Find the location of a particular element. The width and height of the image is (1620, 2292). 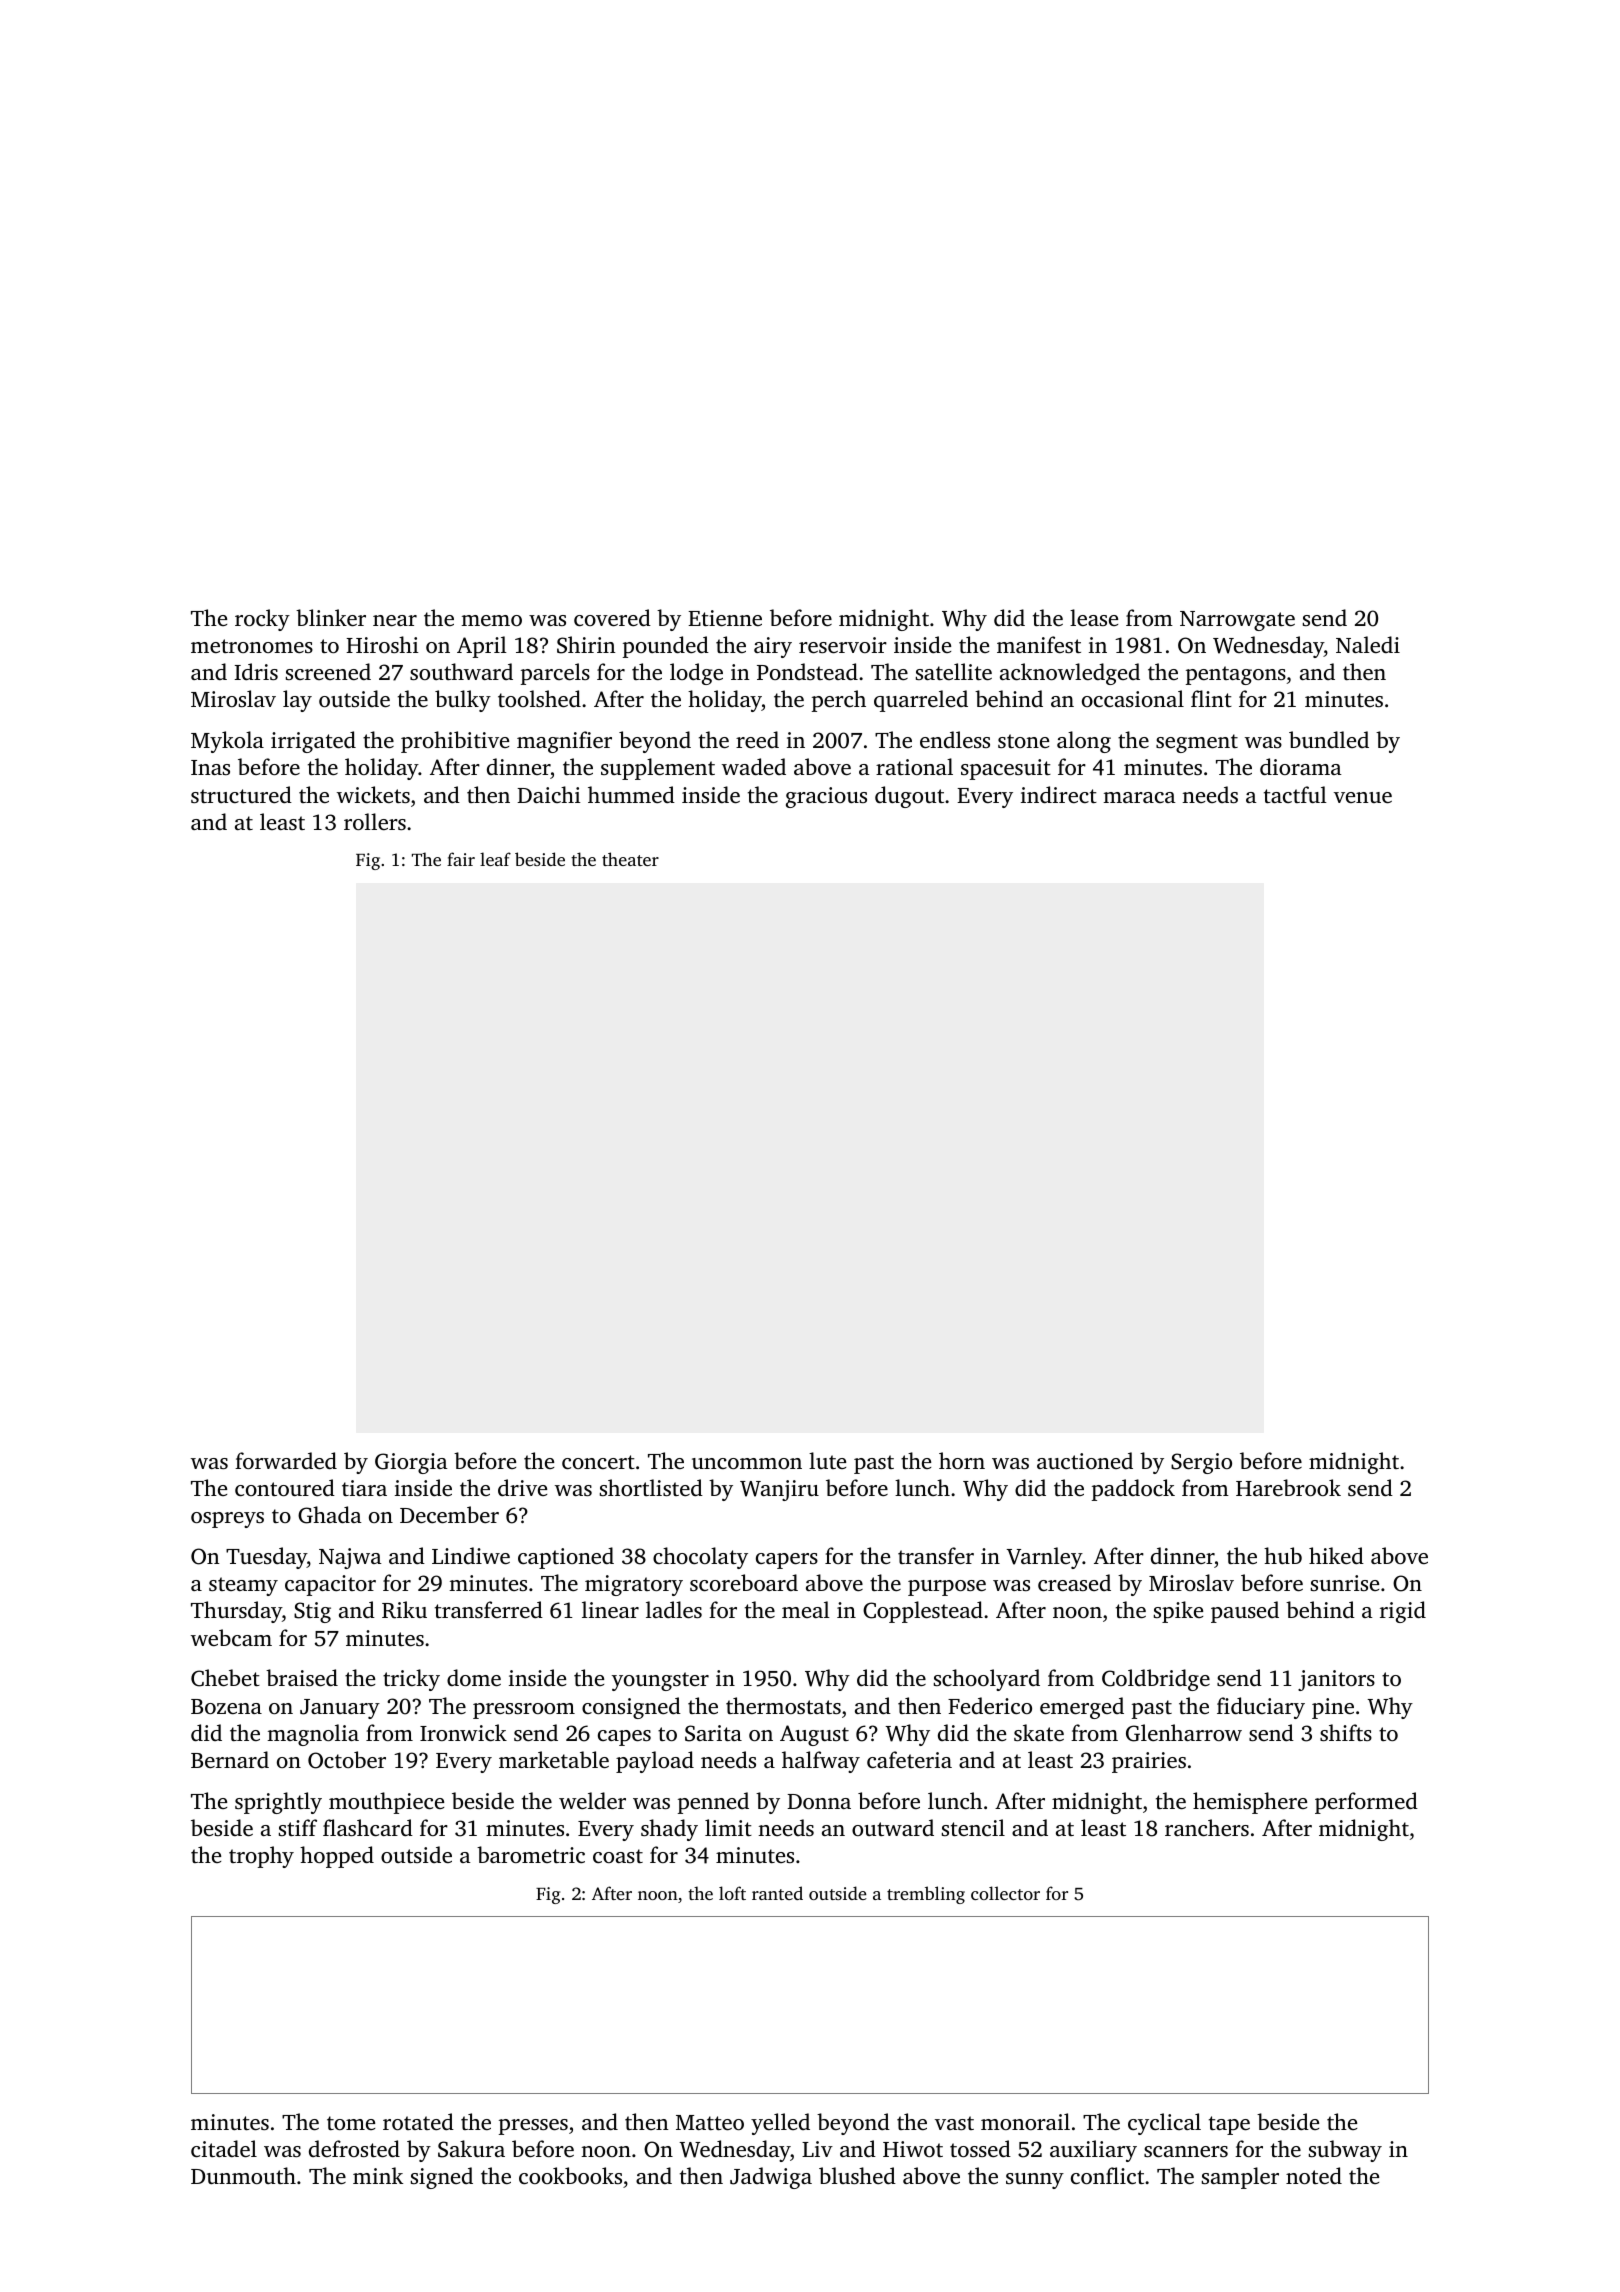

rotated is located at coordinates (418, 2121).
